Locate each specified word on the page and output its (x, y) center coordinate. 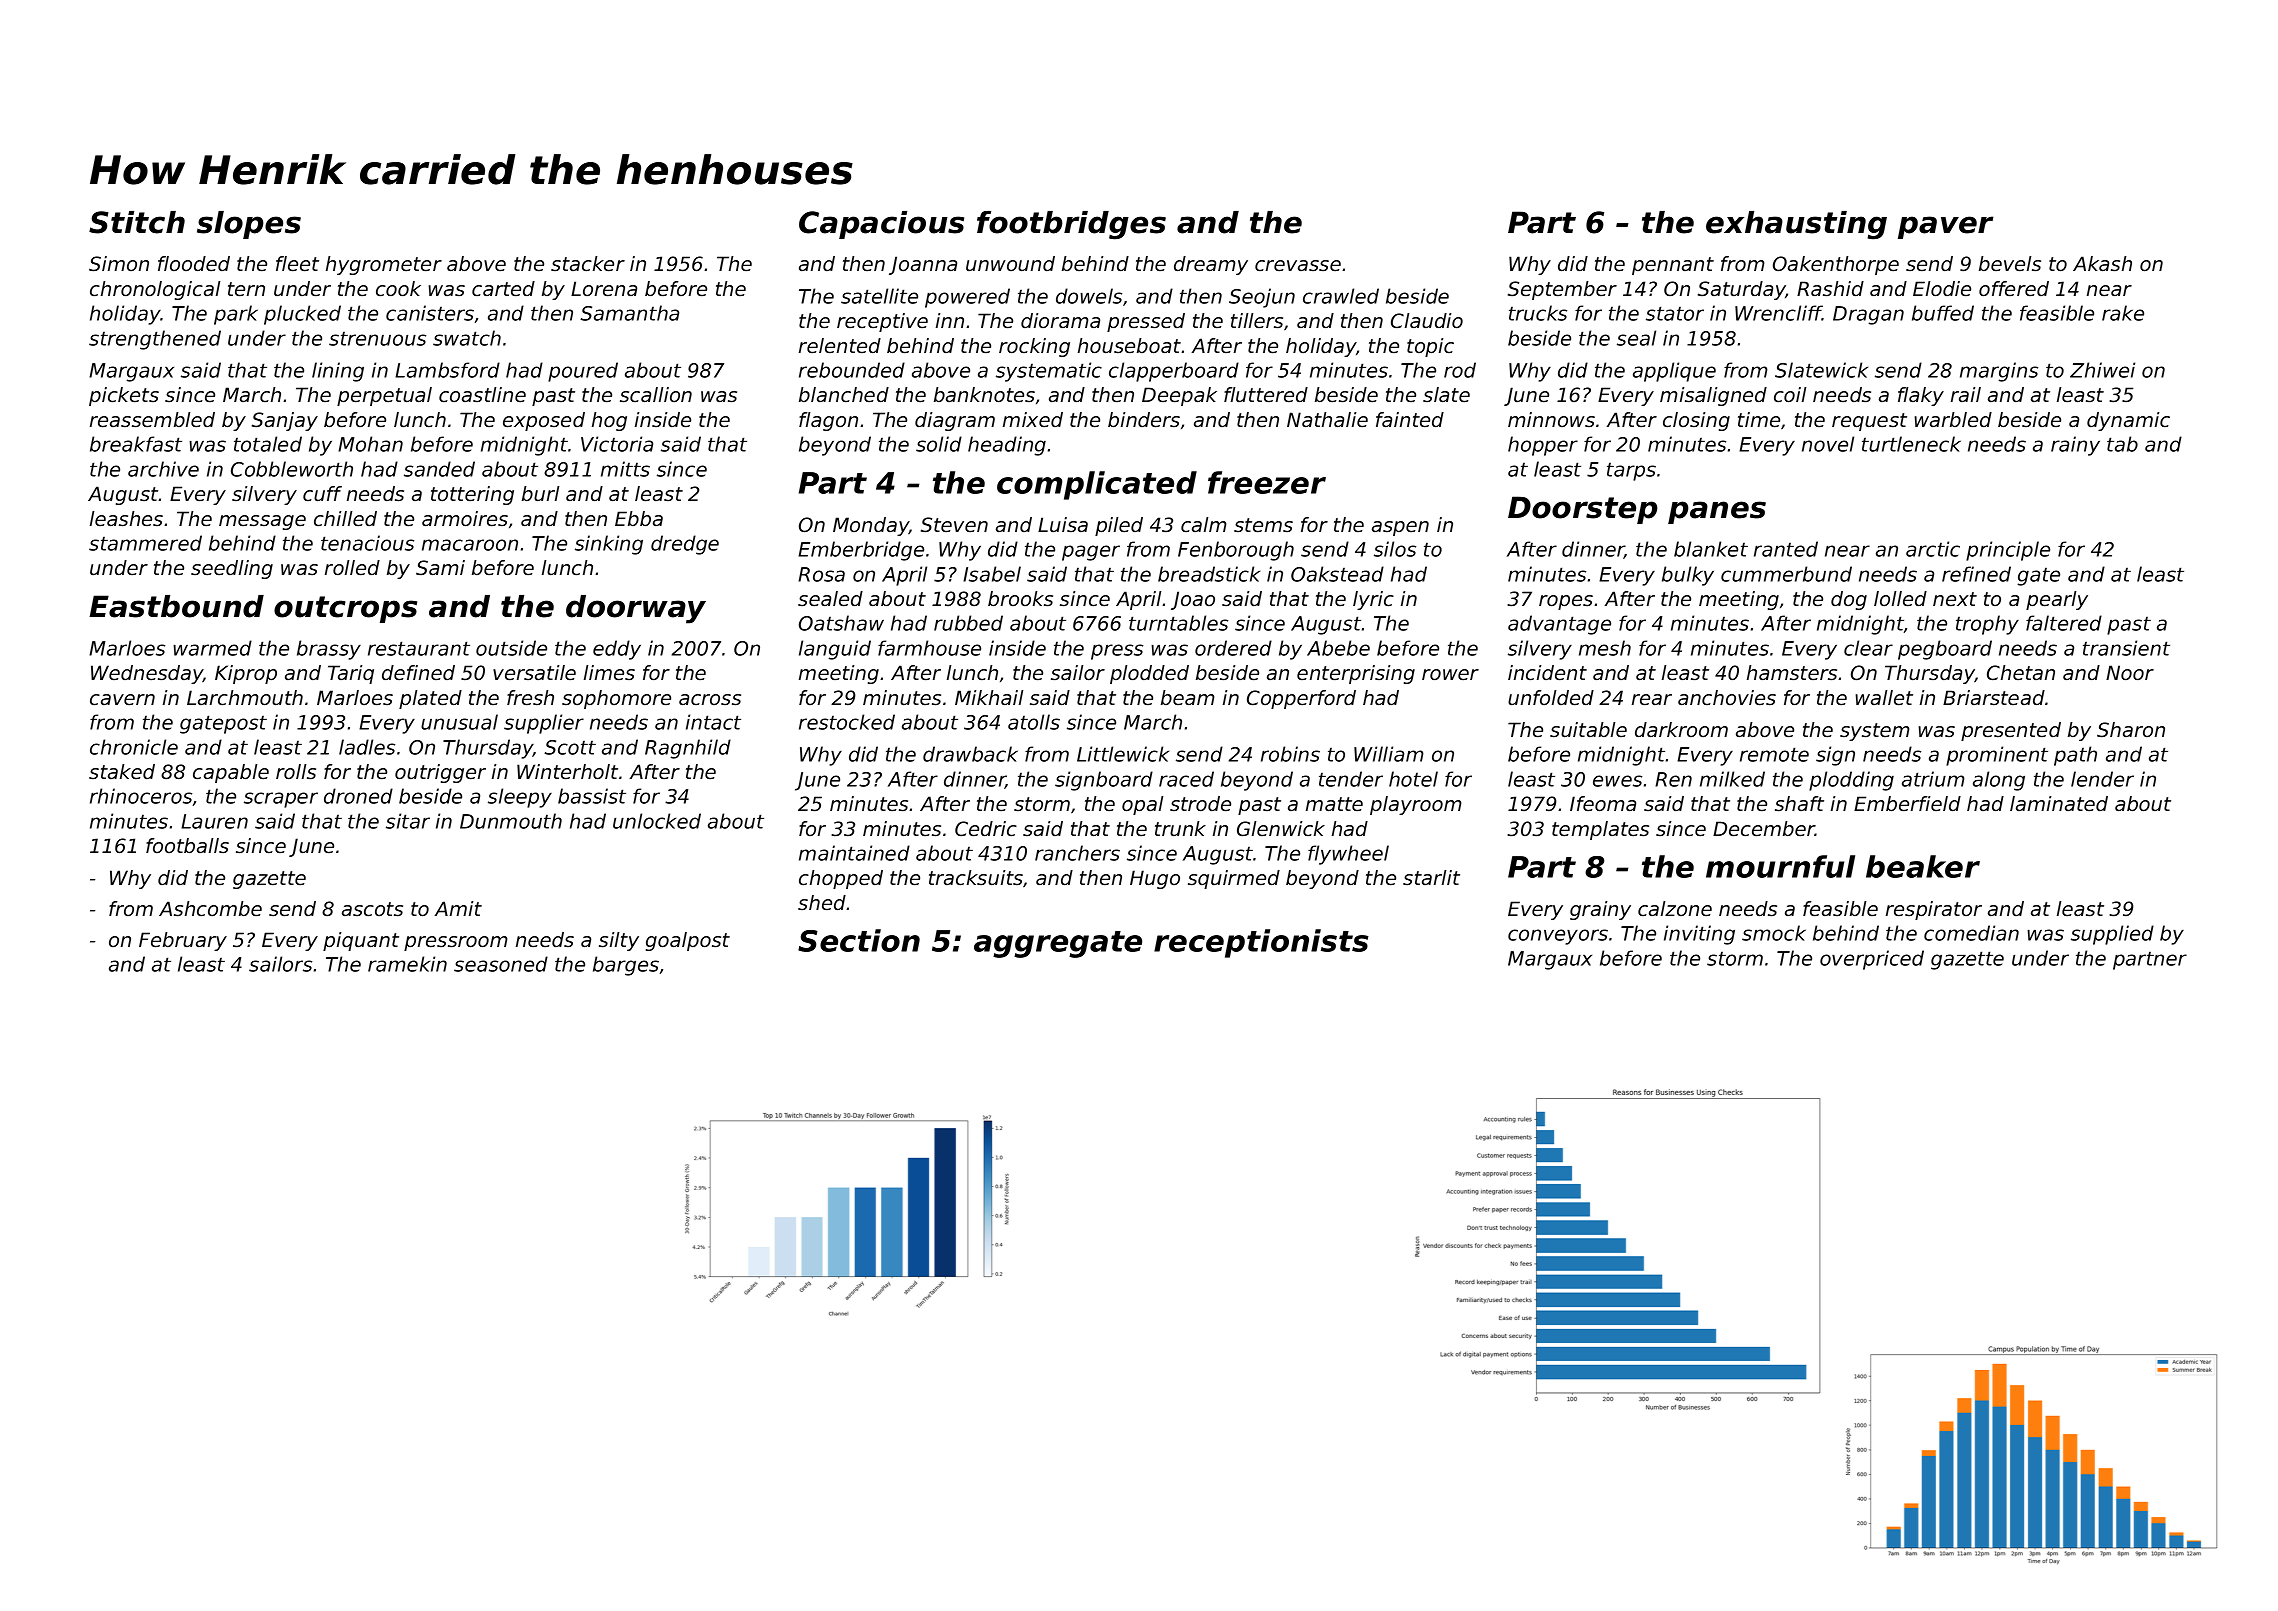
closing (1696, 421)
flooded (194, 264)
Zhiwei (2102, 370)
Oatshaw (841, 623)
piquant (361, 941)
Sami (440, 568)
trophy (1987, 625)
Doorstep (1583, 510)
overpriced (1872, 960)
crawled (1341, 296)
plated (430, 699)
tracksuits (976, 878)
